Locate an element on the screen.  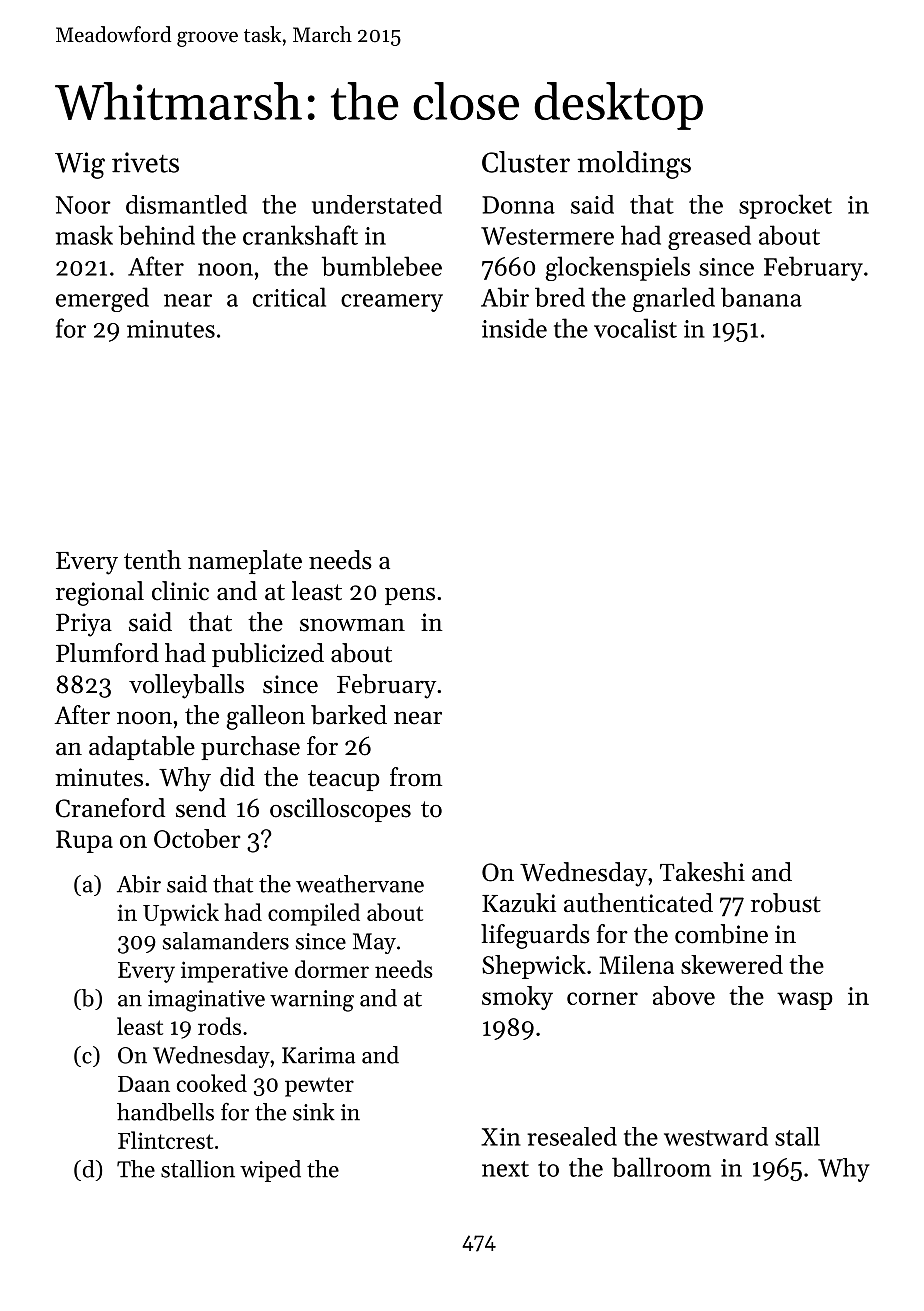
banana is located at coordinates (761, 297).
